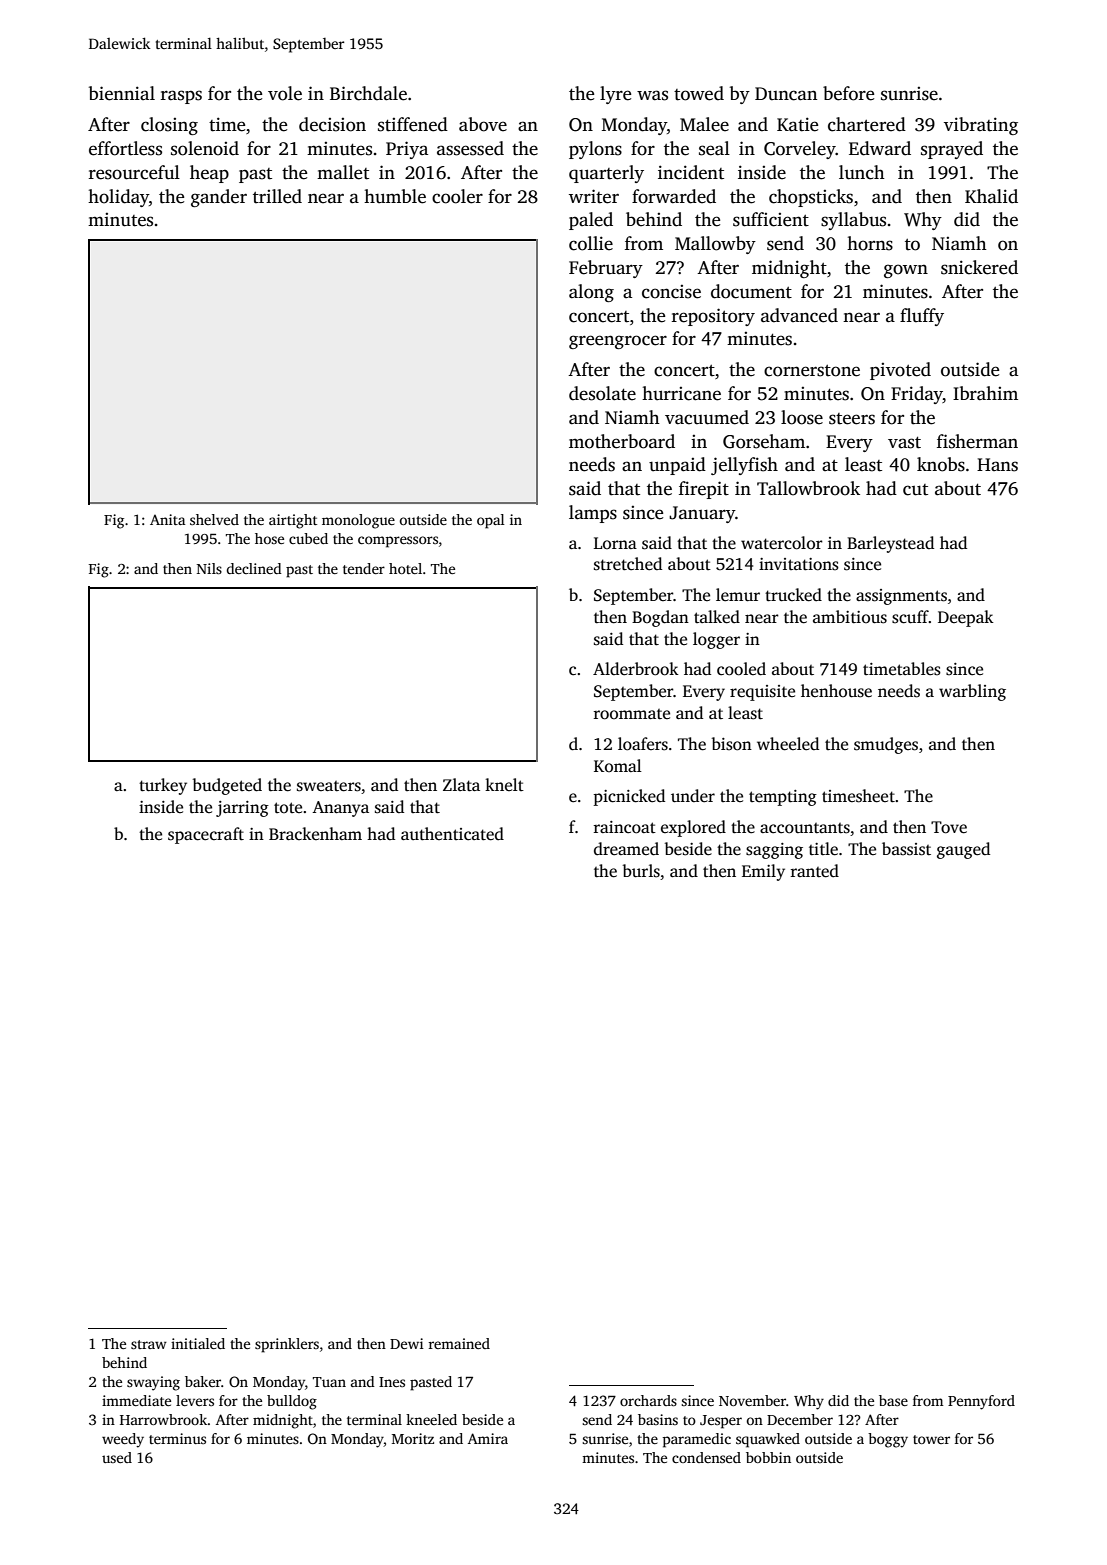 The image size is (1107, 1565). What do you see at coordinates (181, 97) in the screenshot?
I see `rasps` at bounding box center [181, 97].
